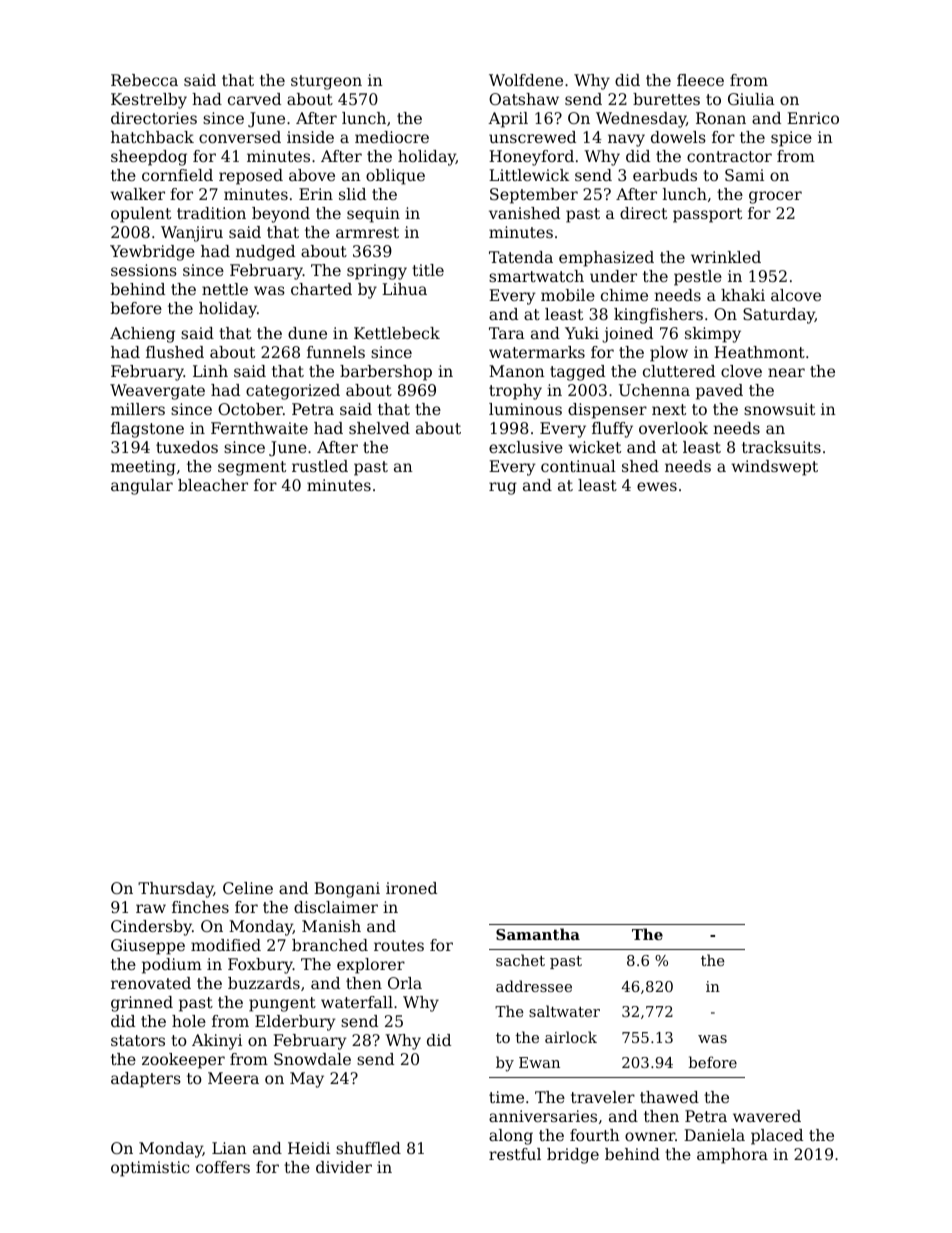 Image resolution: width=952 pixels, height=1233 pixels. What do you see at coordinates (210, 371) in the page?
I see `Linh` at bounding box center [210, 371].
